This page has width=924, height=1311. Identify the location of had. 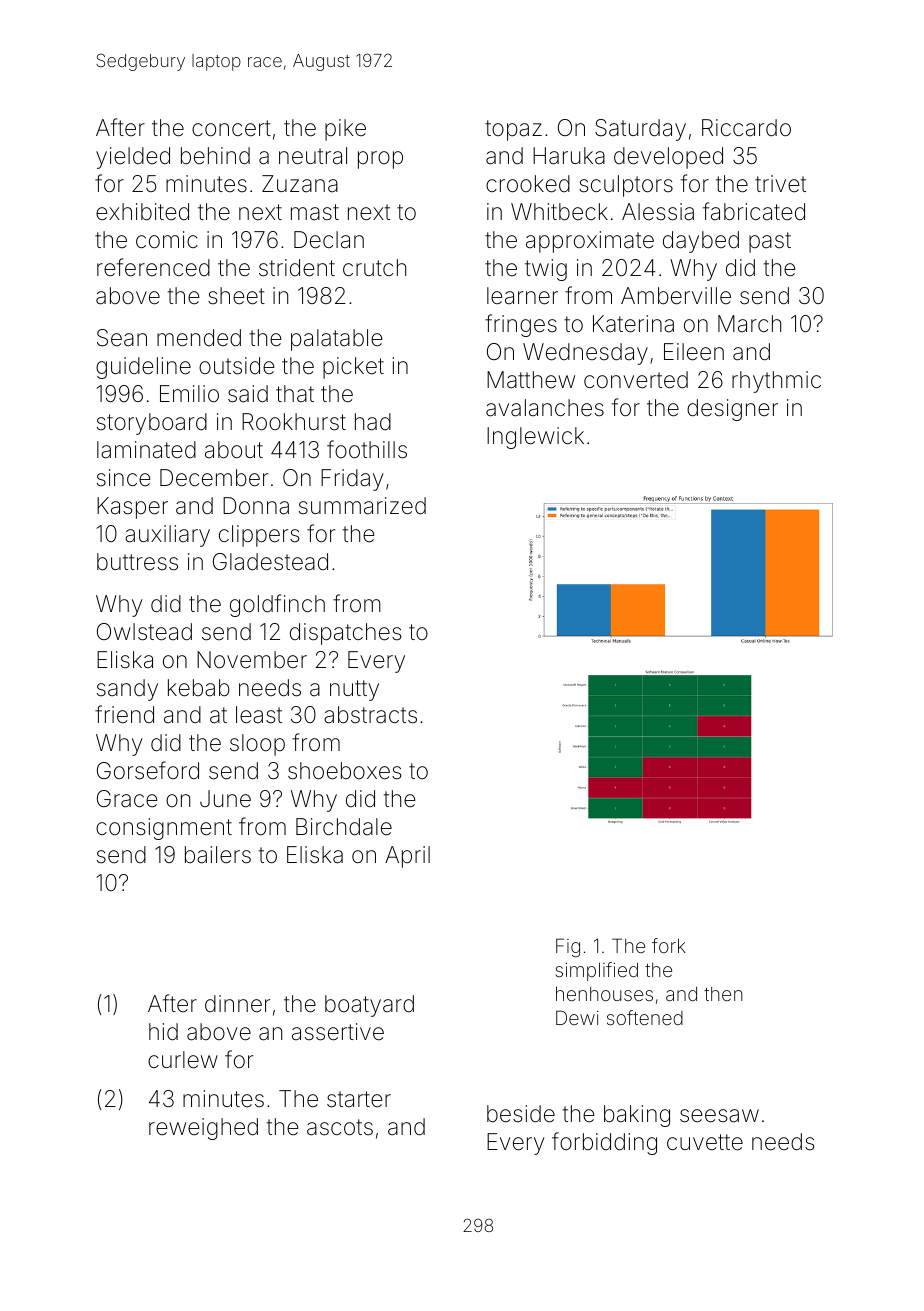
(373, 422).
